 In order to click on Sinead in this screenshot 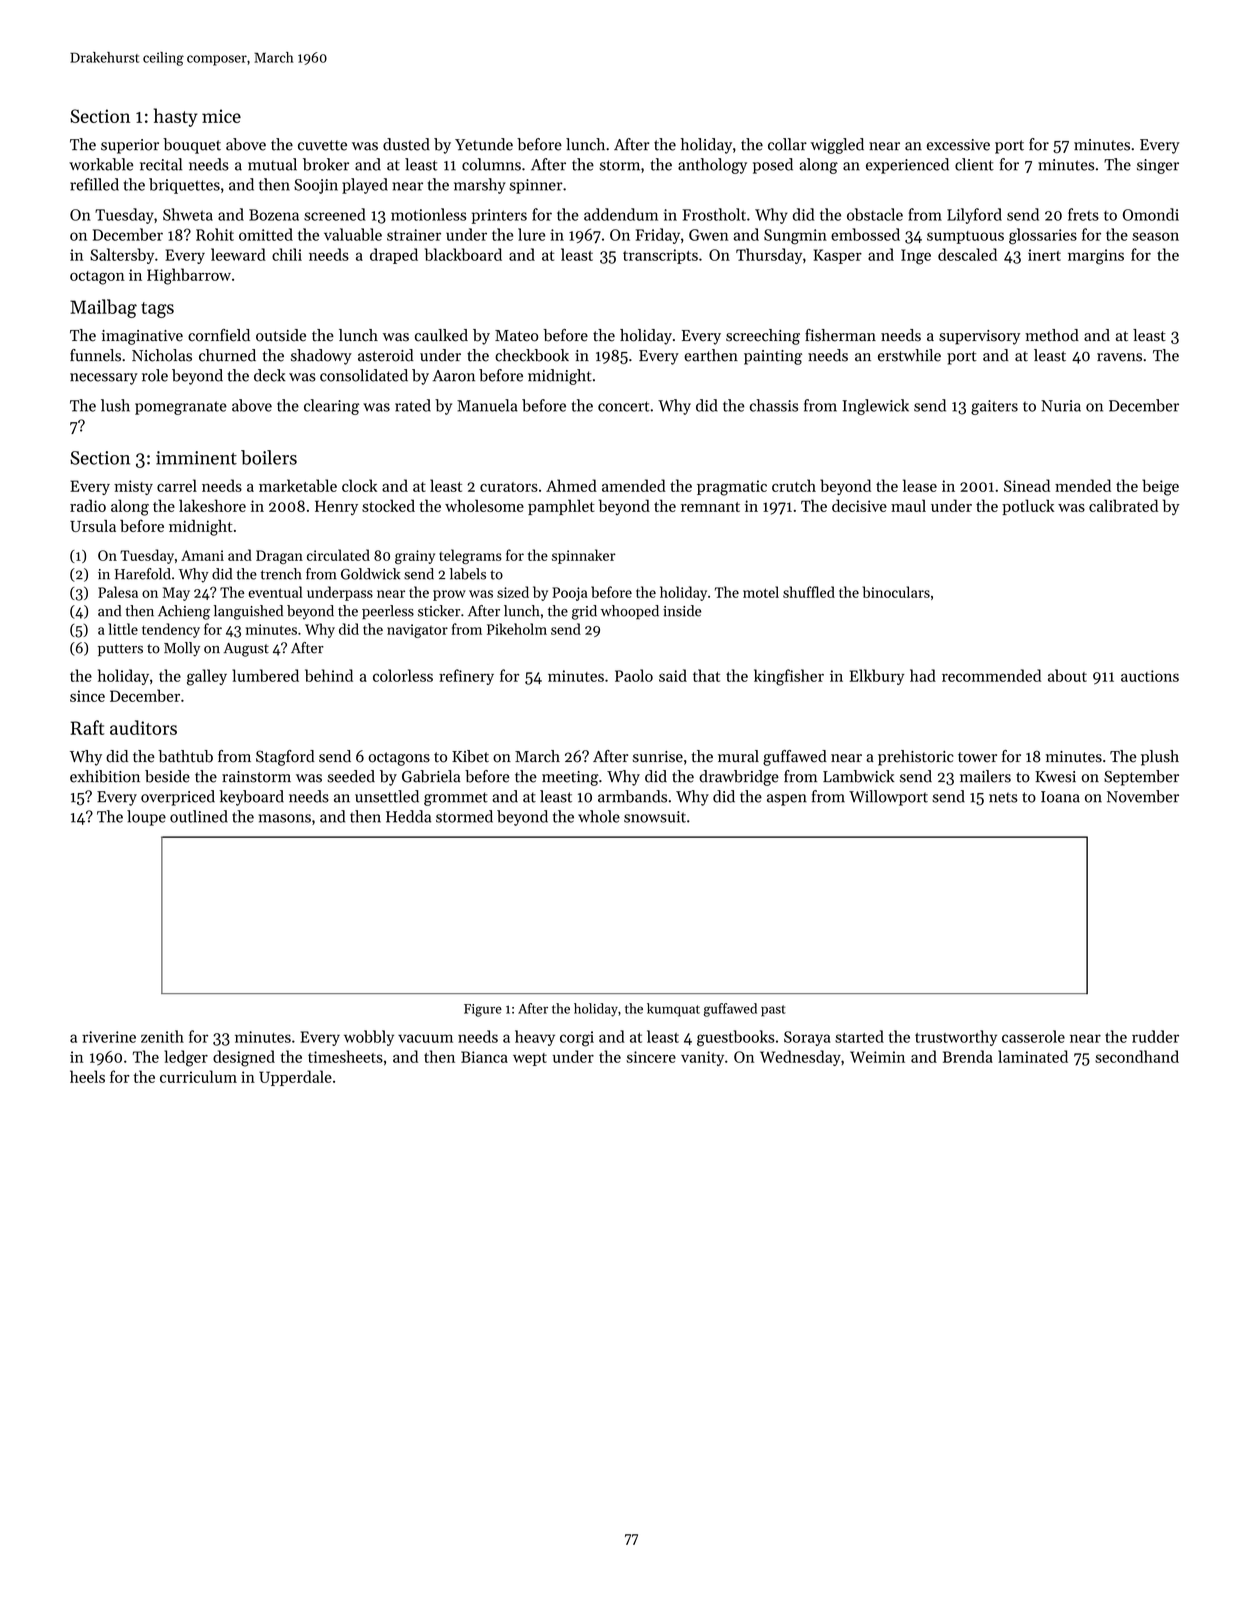, I will do `click(1027, 485)`.
